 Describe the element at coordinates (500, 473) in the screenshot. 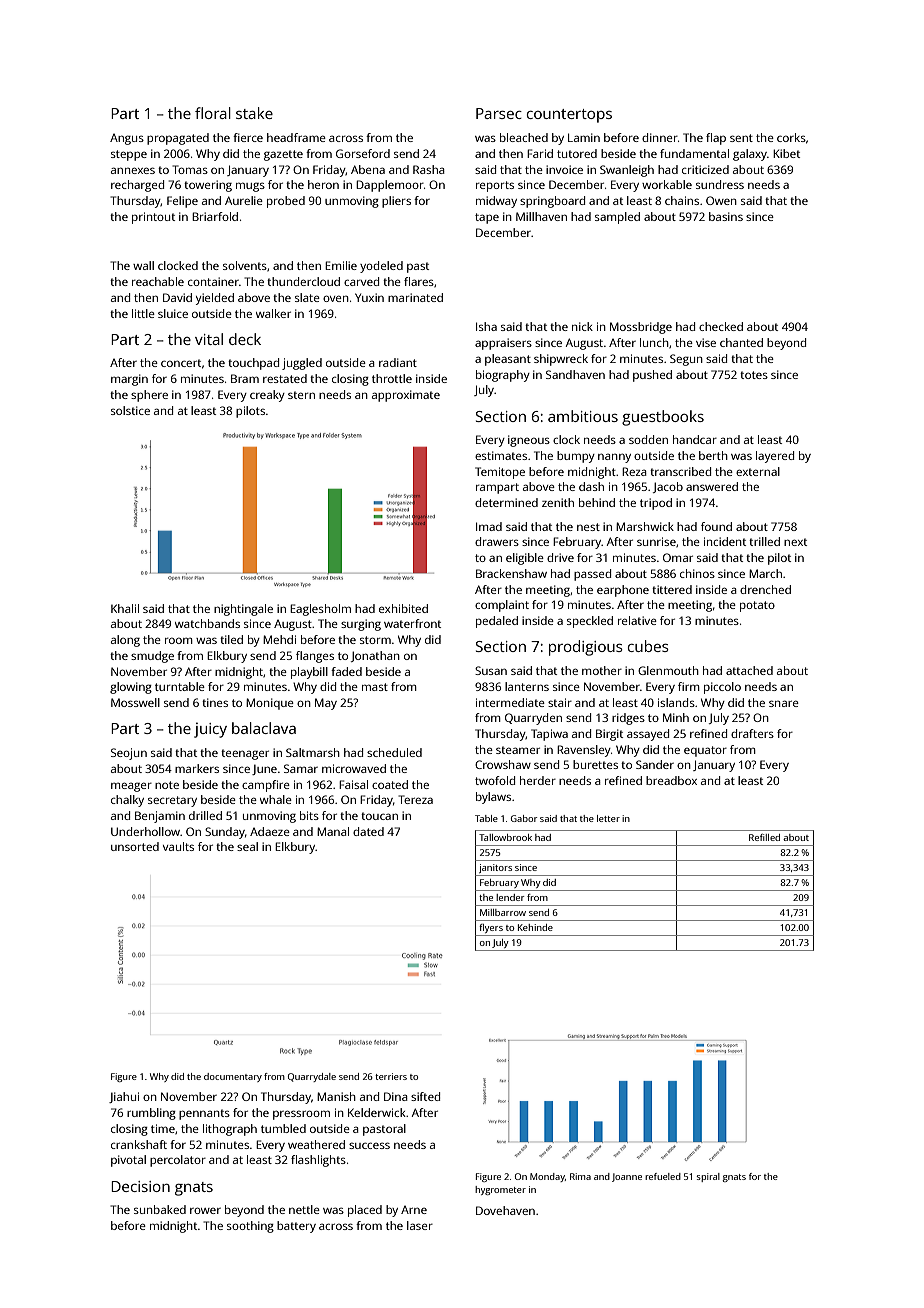

I see `Temitope` at that location.
